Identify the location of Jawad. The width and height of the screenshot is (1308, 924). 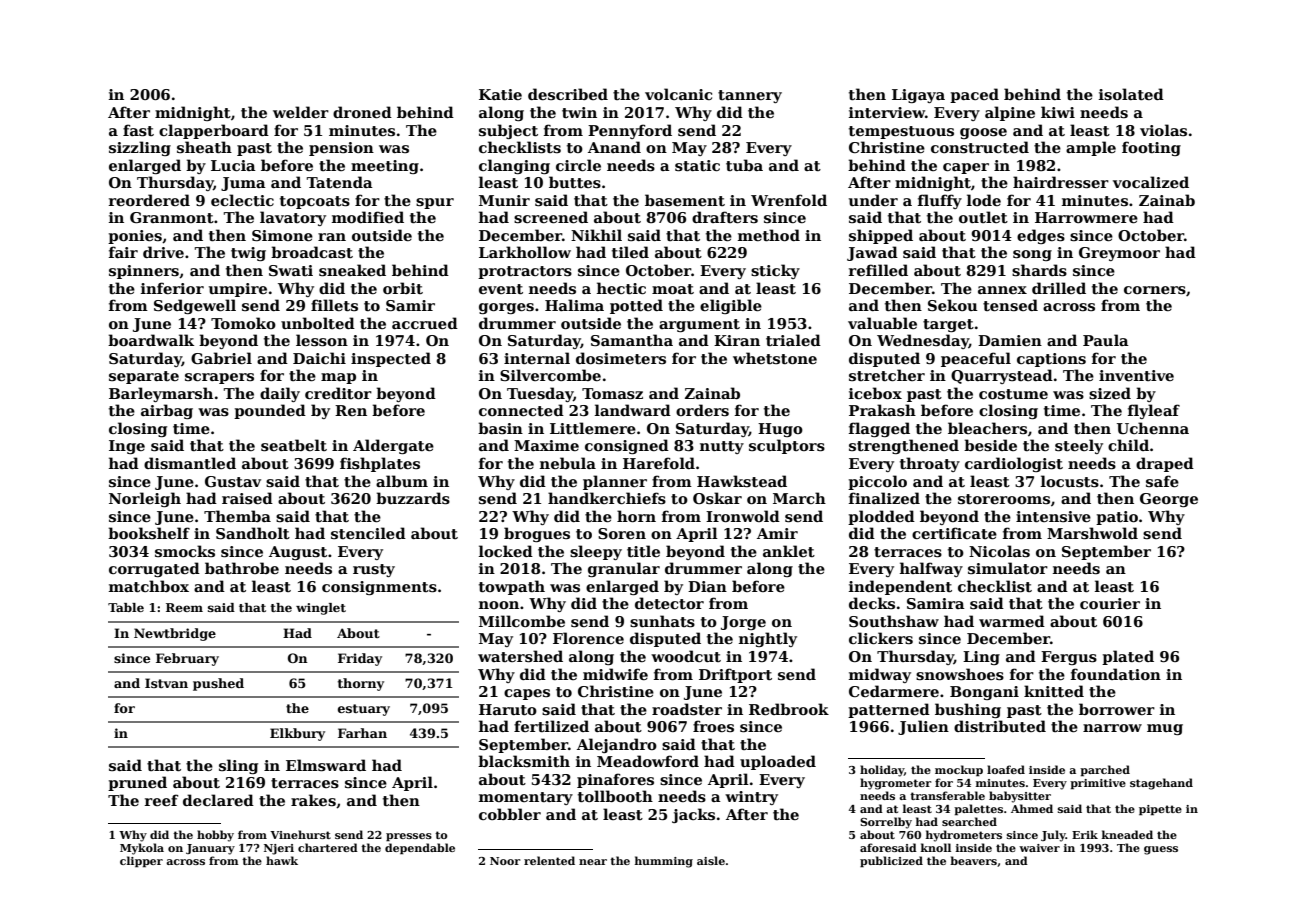
(872, 253).
